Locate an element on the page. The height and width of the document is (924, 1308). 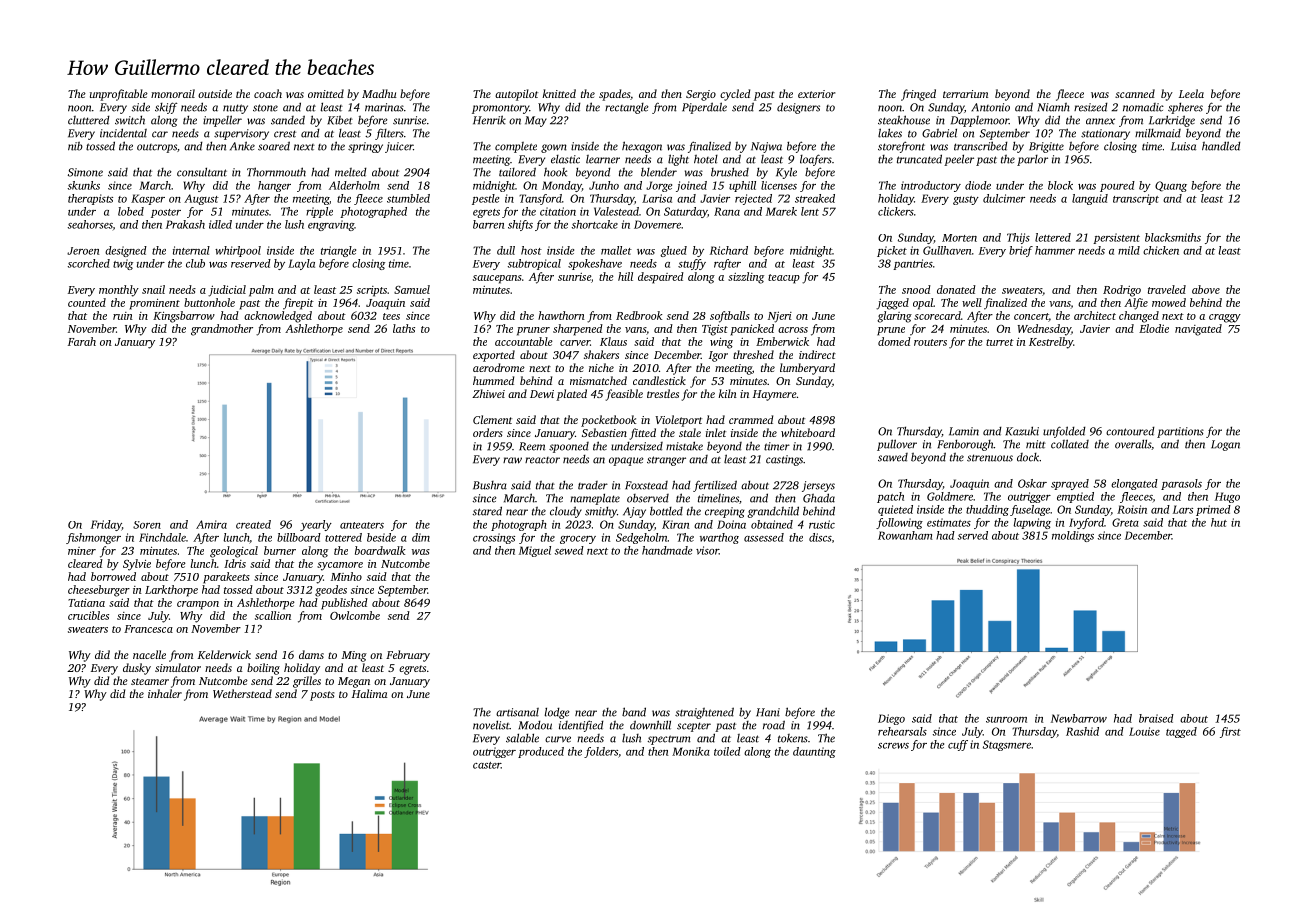
inhaler is located at coordinates (165, 693).
